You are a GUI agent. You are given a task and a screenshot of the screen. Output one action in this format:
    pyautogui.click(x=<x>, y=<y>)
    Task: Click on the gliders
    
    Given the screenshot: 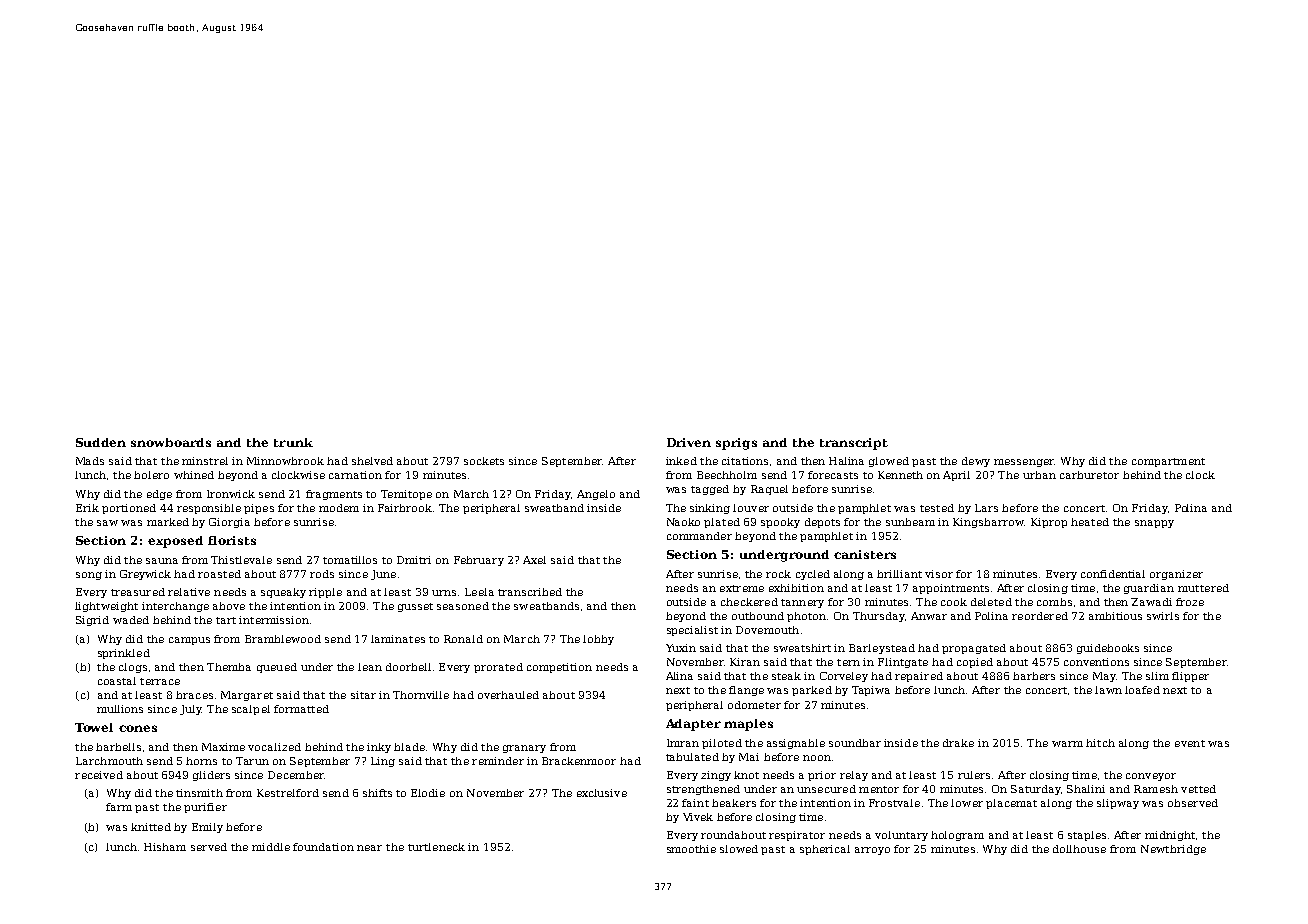 What is the action you would take?
    pyautogui.click(x=211, y=776)
